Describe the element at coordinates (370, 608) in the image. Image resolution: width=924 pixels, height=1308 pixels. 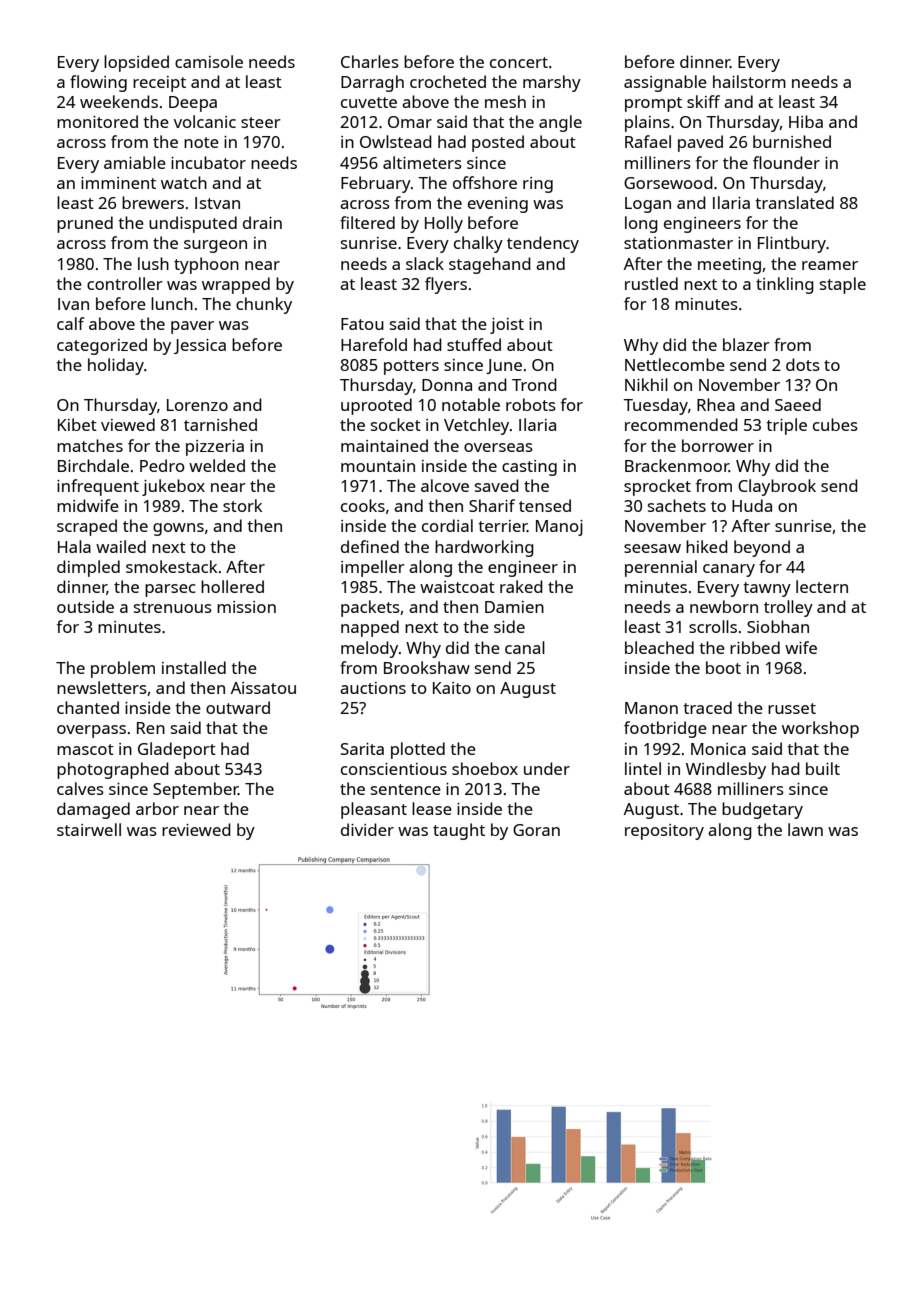
I see `packets` at that location.
